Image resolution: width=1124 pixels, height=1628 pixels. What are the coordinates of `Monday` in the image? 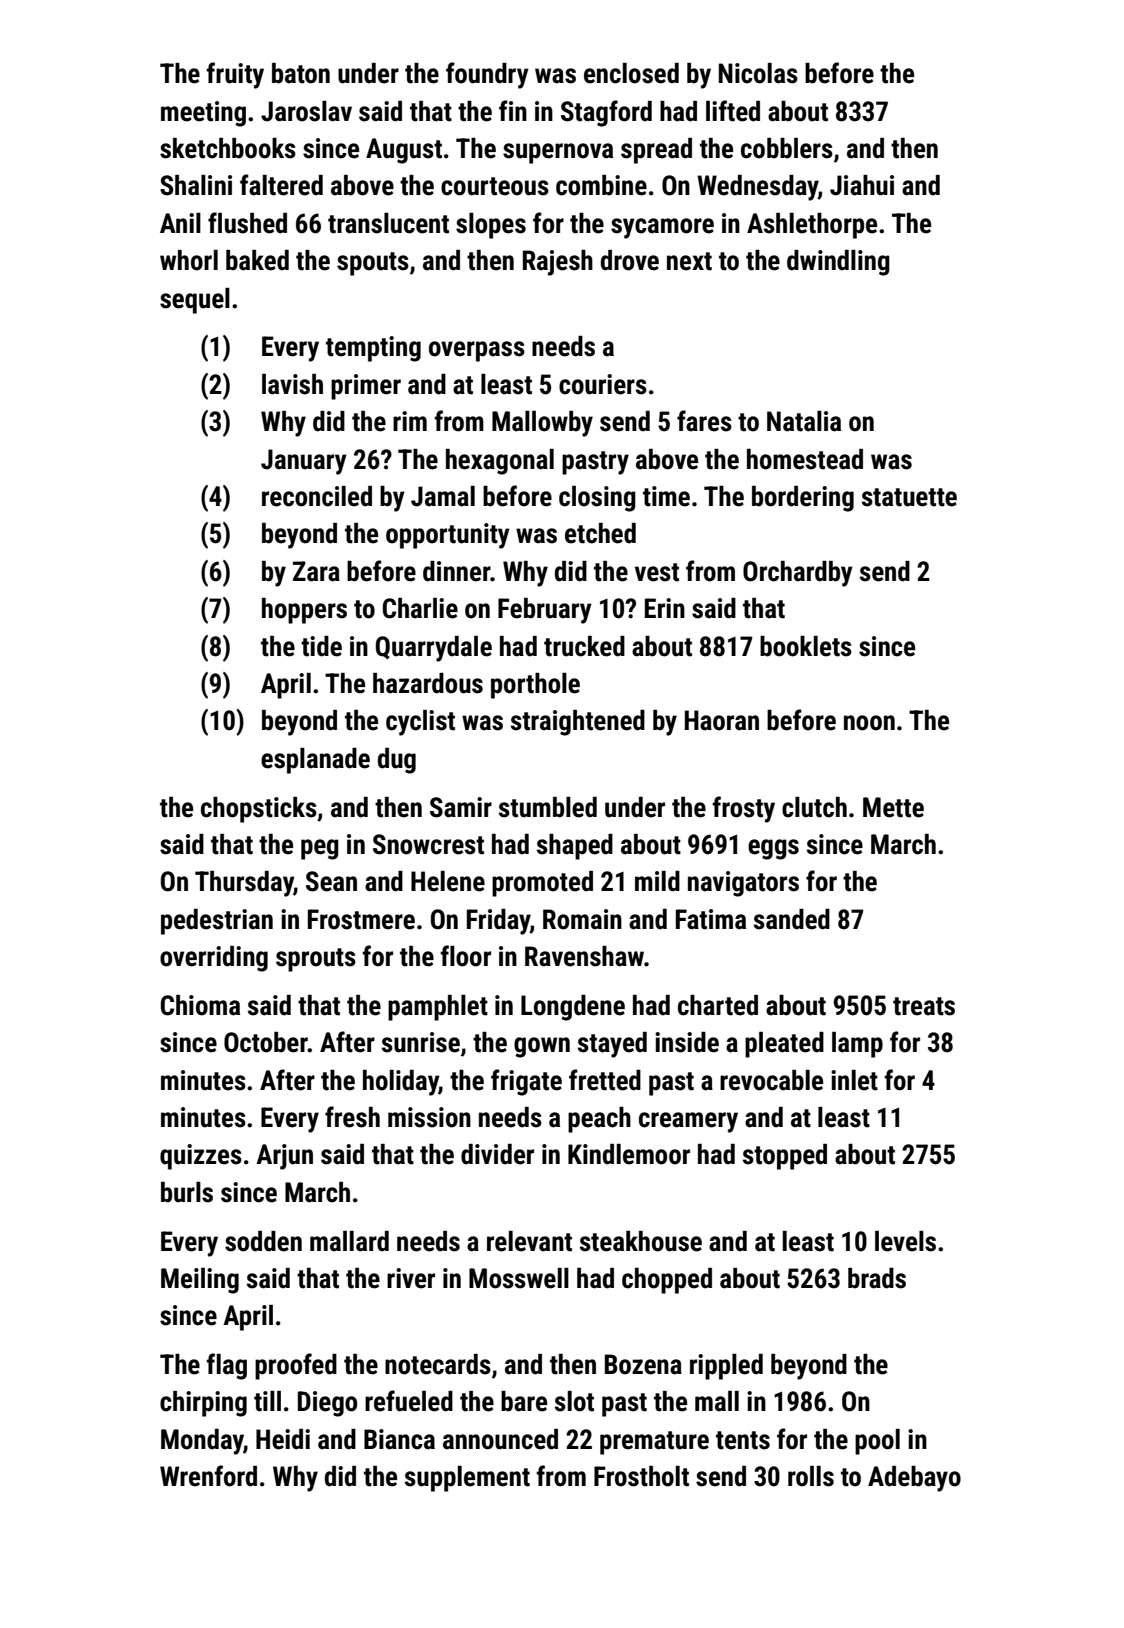 It's located at (202, 1442).
